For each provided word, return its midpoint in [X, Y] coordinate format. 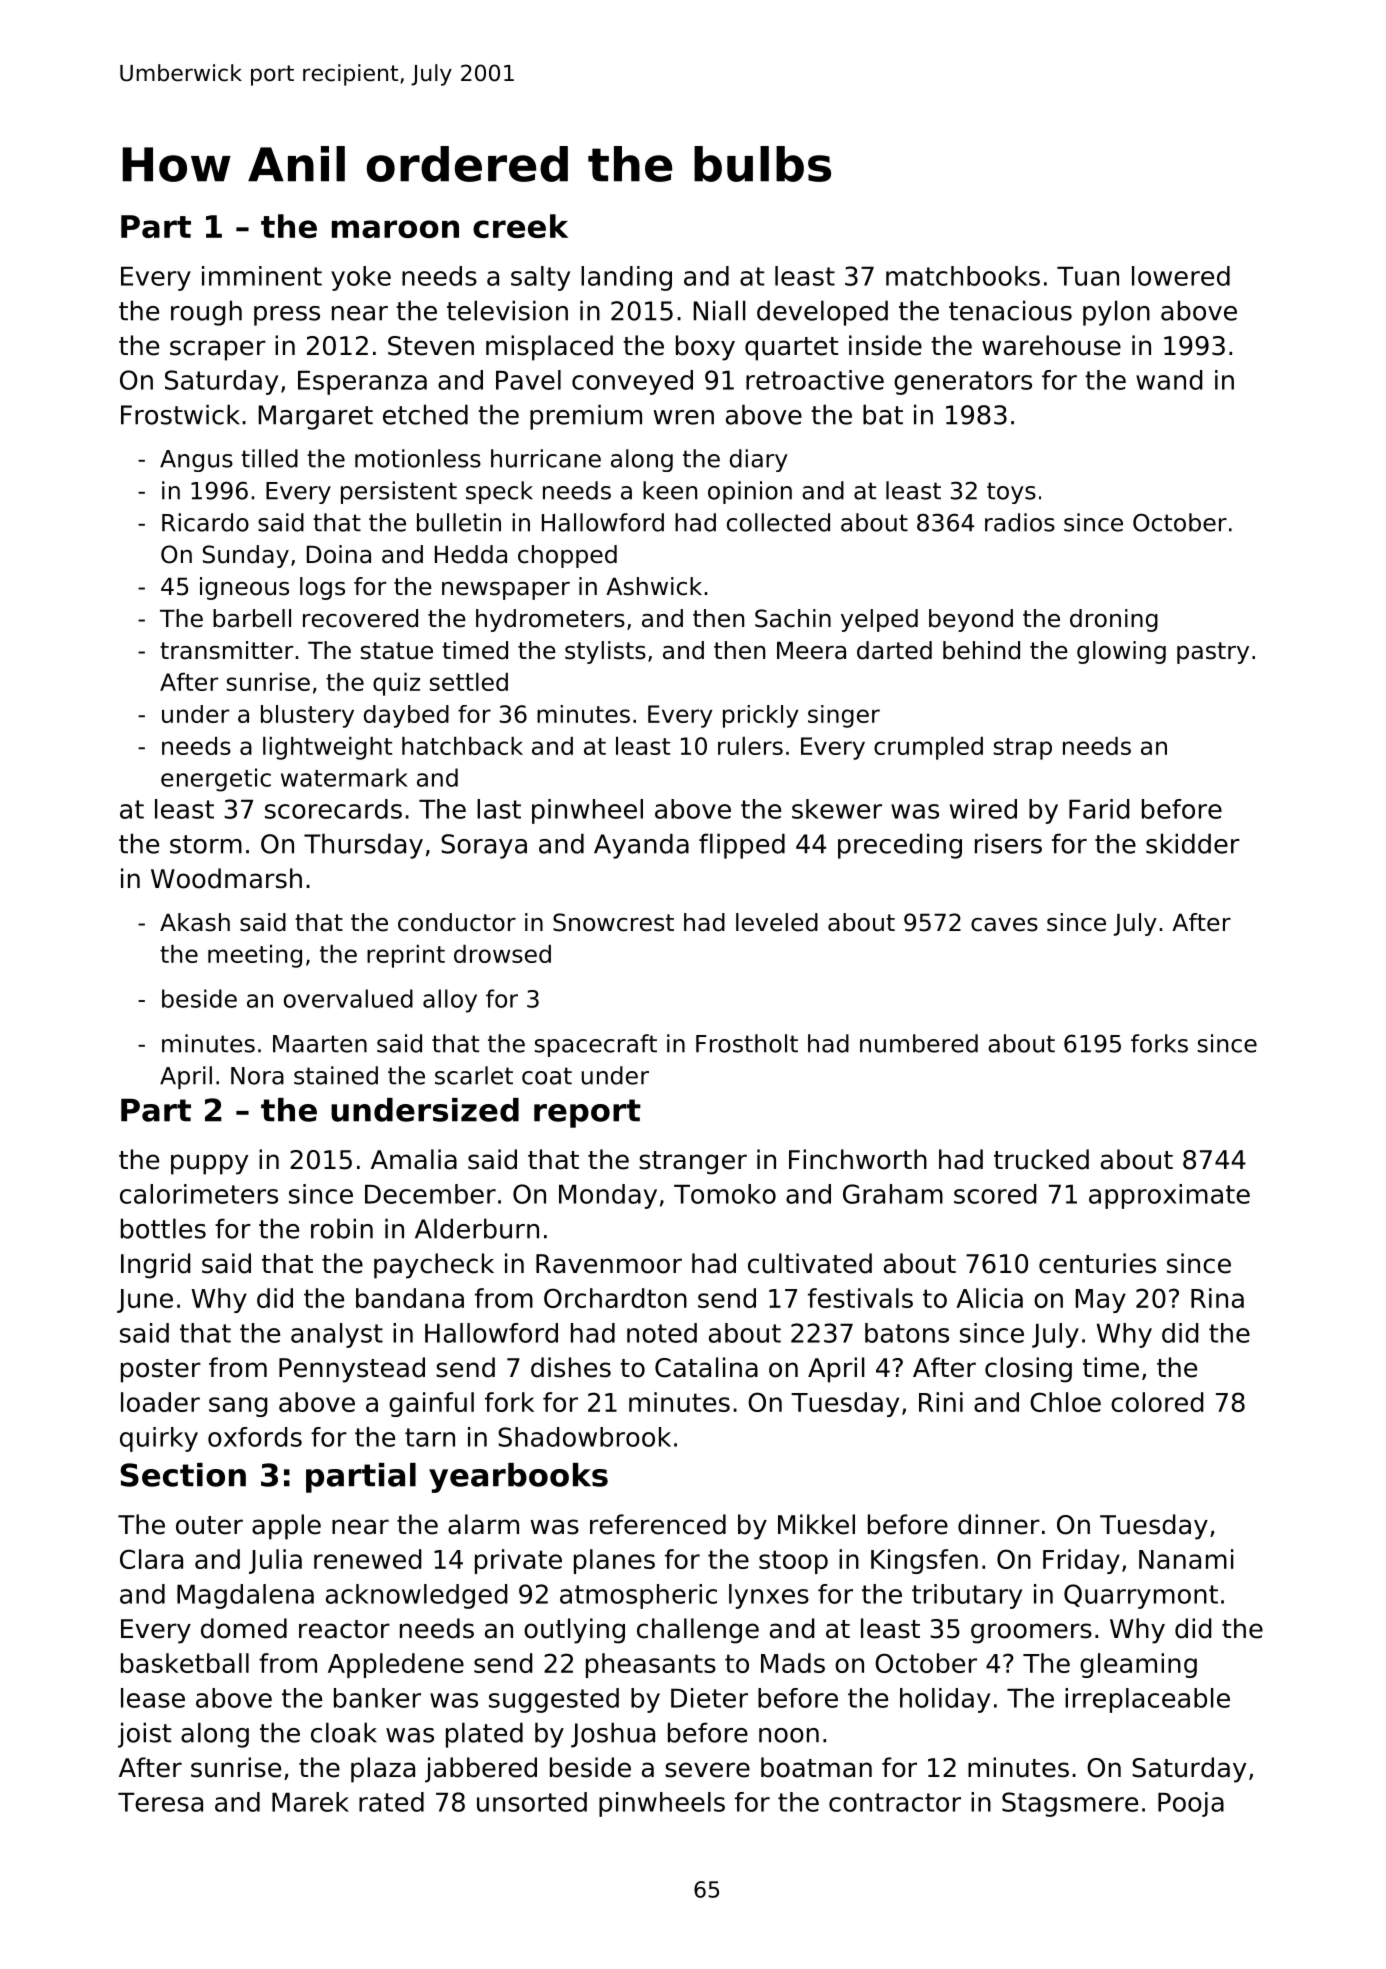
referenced [658, 1524]
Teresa [160, 1802]
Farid [1099, 809]
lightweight [327, 748]
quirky [159, 1439]
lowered [1181, 276]
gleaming [1138, 1665]
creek [520, 226]
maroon [395, 229]
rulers [750, 746]
